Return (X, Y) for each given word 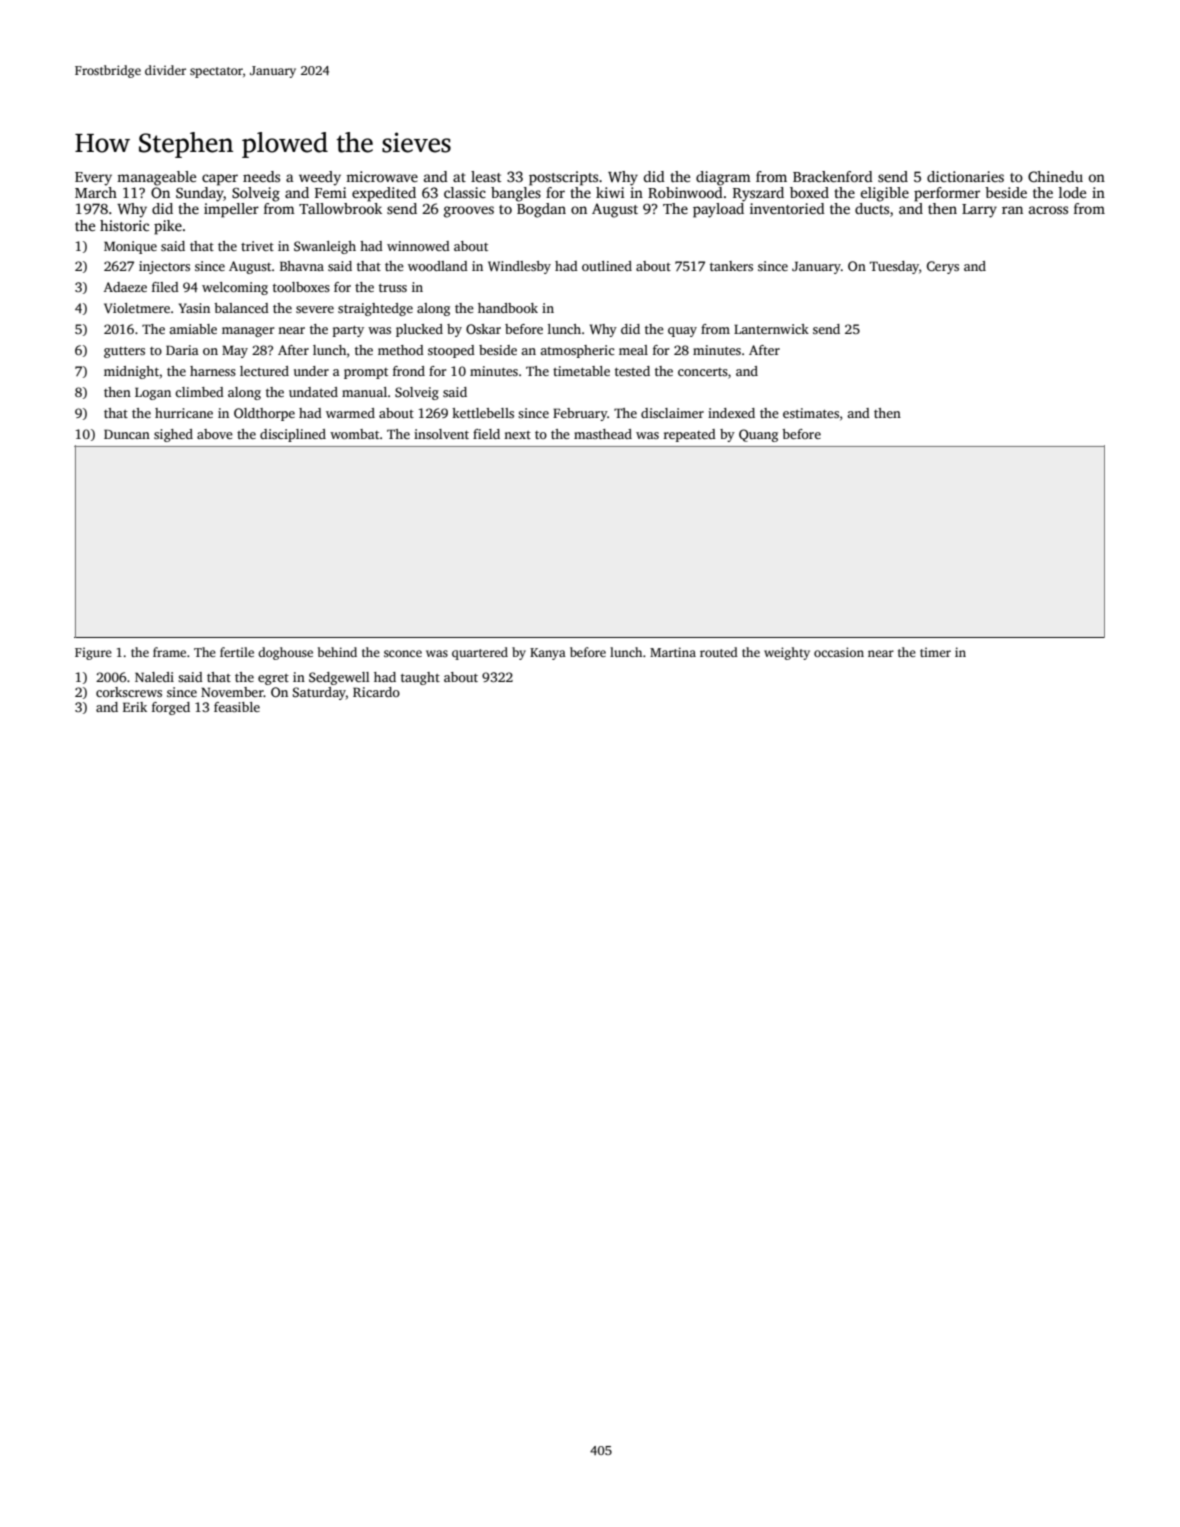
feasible (237, 707)
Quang (758, 435)
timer (935, 652)
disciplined (293, 435)
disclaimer (672, 413)
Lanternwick (771, 329)
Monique (130, 247)
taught (420, 678)
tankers (731, 266)
